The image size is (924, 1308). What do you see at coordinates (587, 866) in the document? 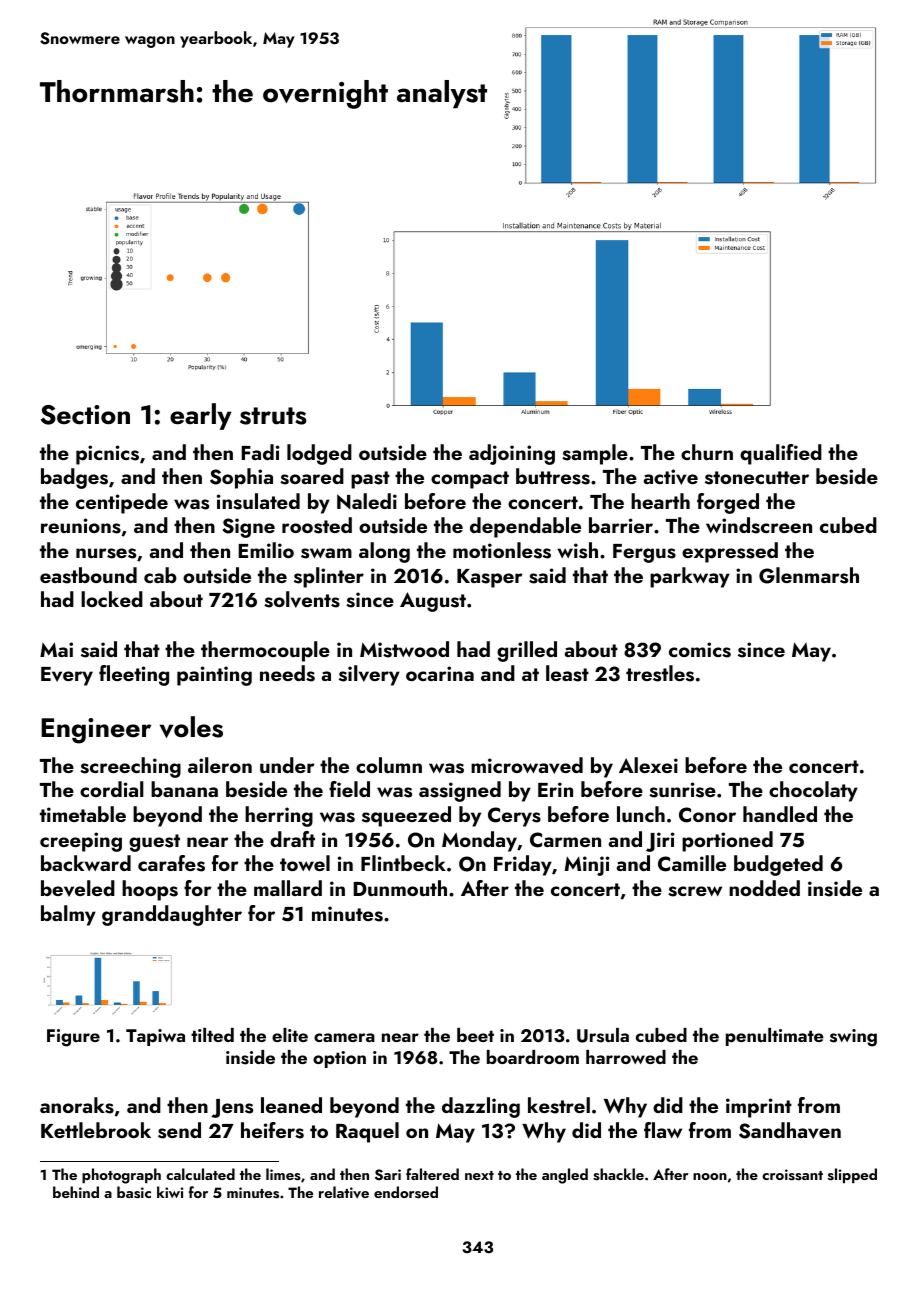
I see `Minji` at bounding box center [587, 866].
